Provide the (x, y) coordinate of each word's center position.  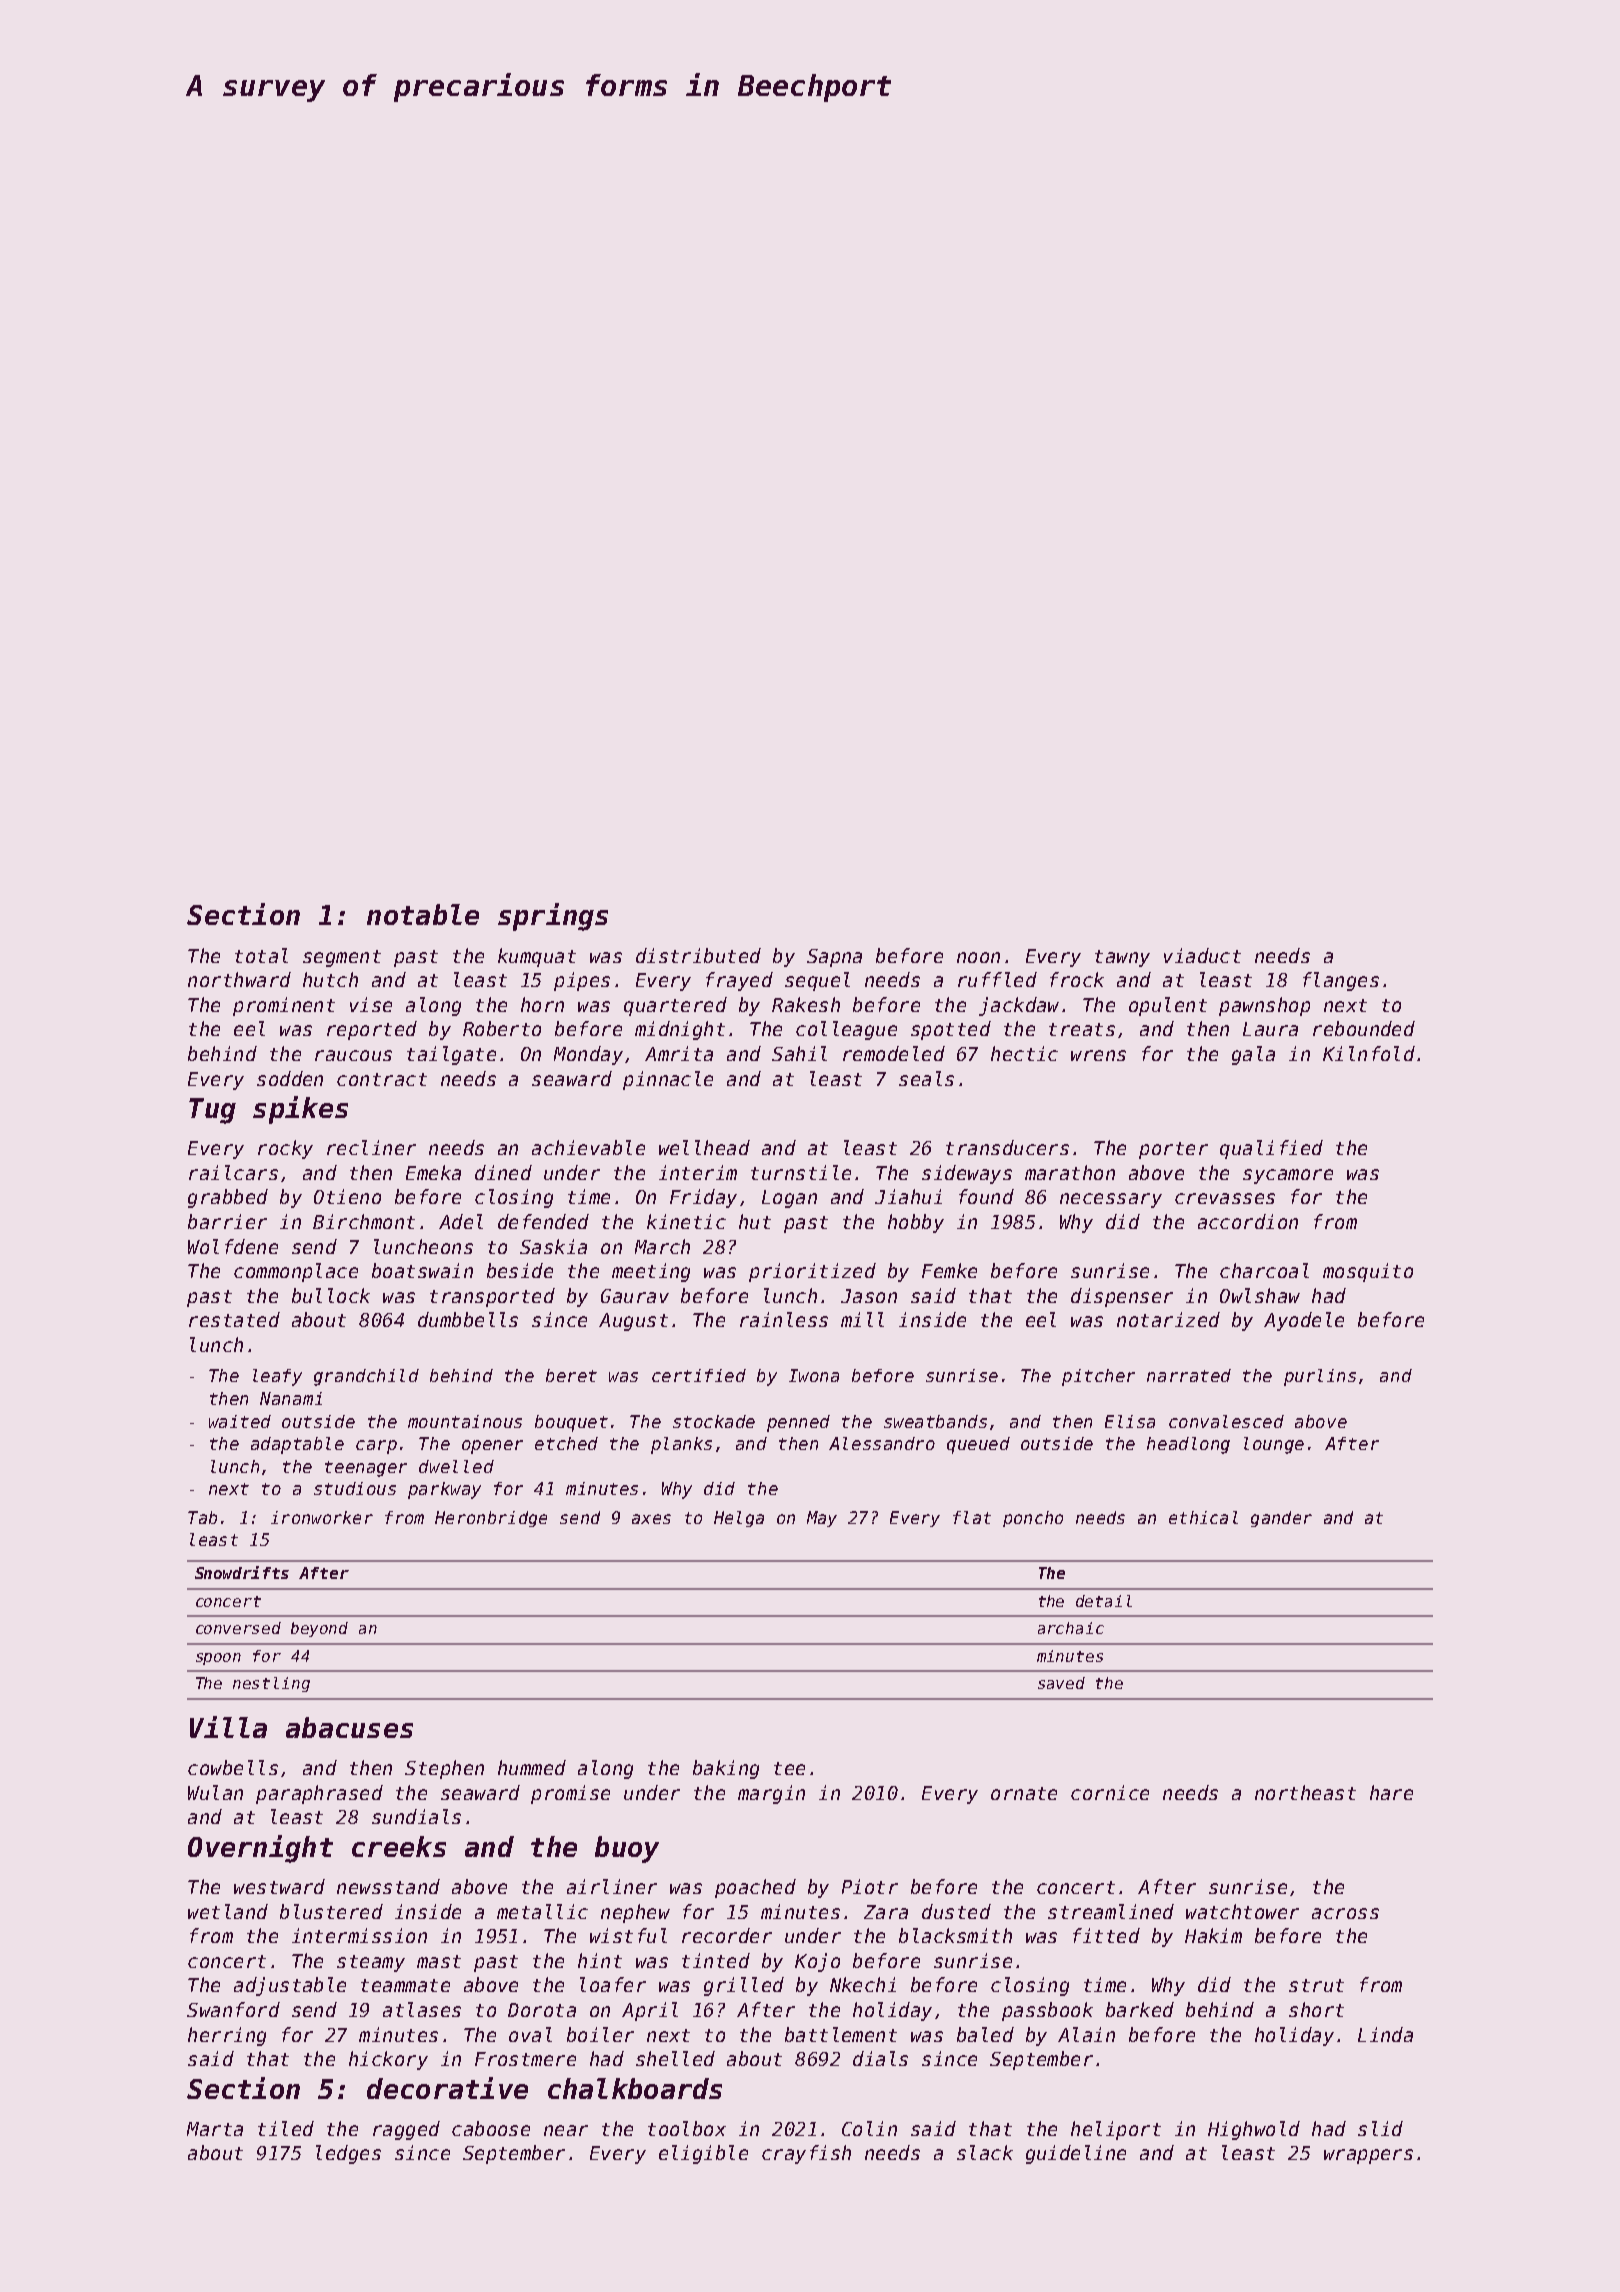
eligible (703, 2154)
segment (342, 958)
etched (566, 1443)
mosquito (1368, 1272)
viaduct (1202, 955)
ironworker (322, 1517)
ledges (348, 2154)
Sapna (834, 958)
